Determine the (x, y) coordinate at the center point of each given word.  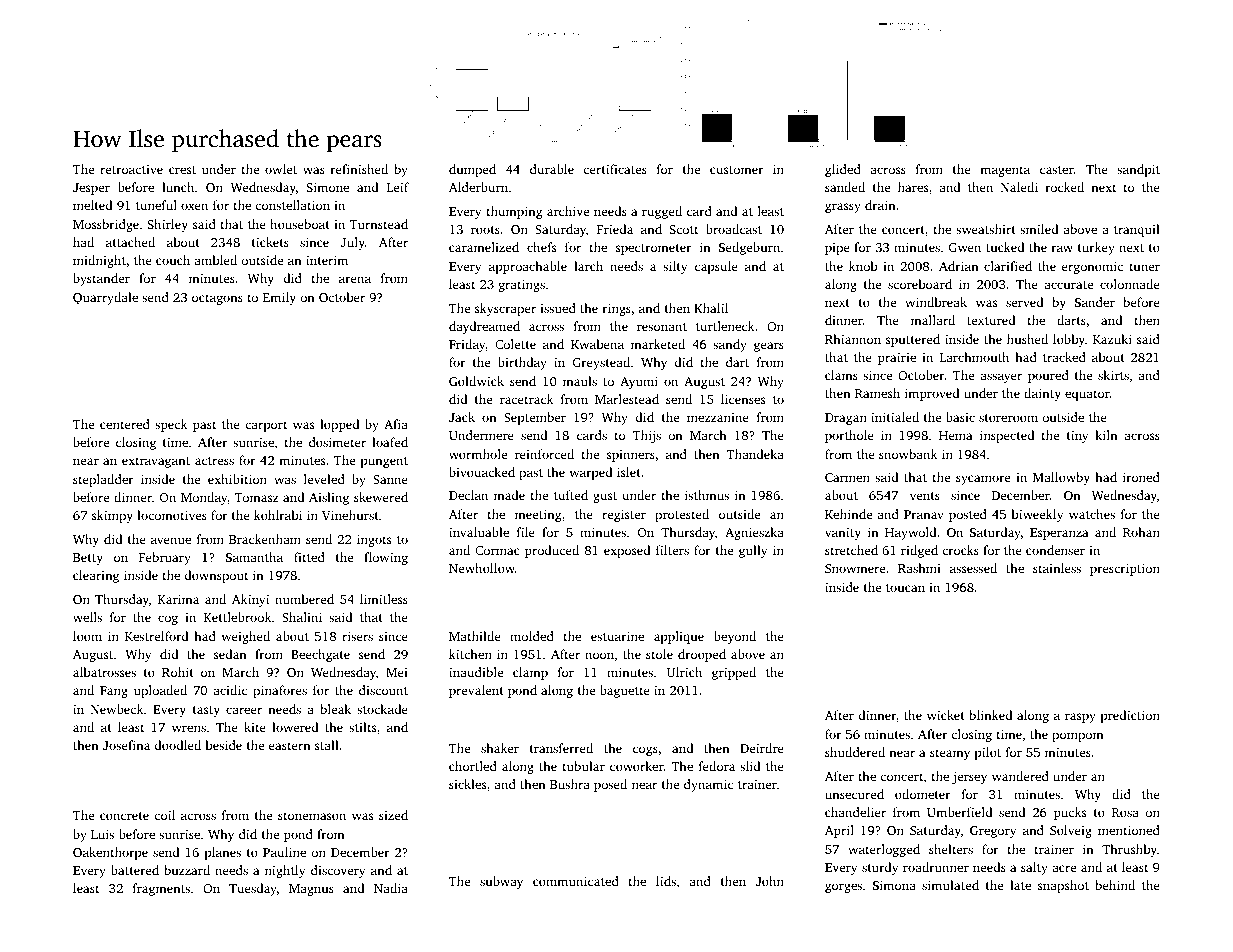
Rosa (1125, 812)
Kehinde (848, 514)
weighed (246, 637)
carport (266, 426)
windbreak (936, 302)
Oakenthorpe (110, 853)
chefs (541, 247)
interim (327, 260)
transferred (561, 748)
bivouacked (482, 472)
